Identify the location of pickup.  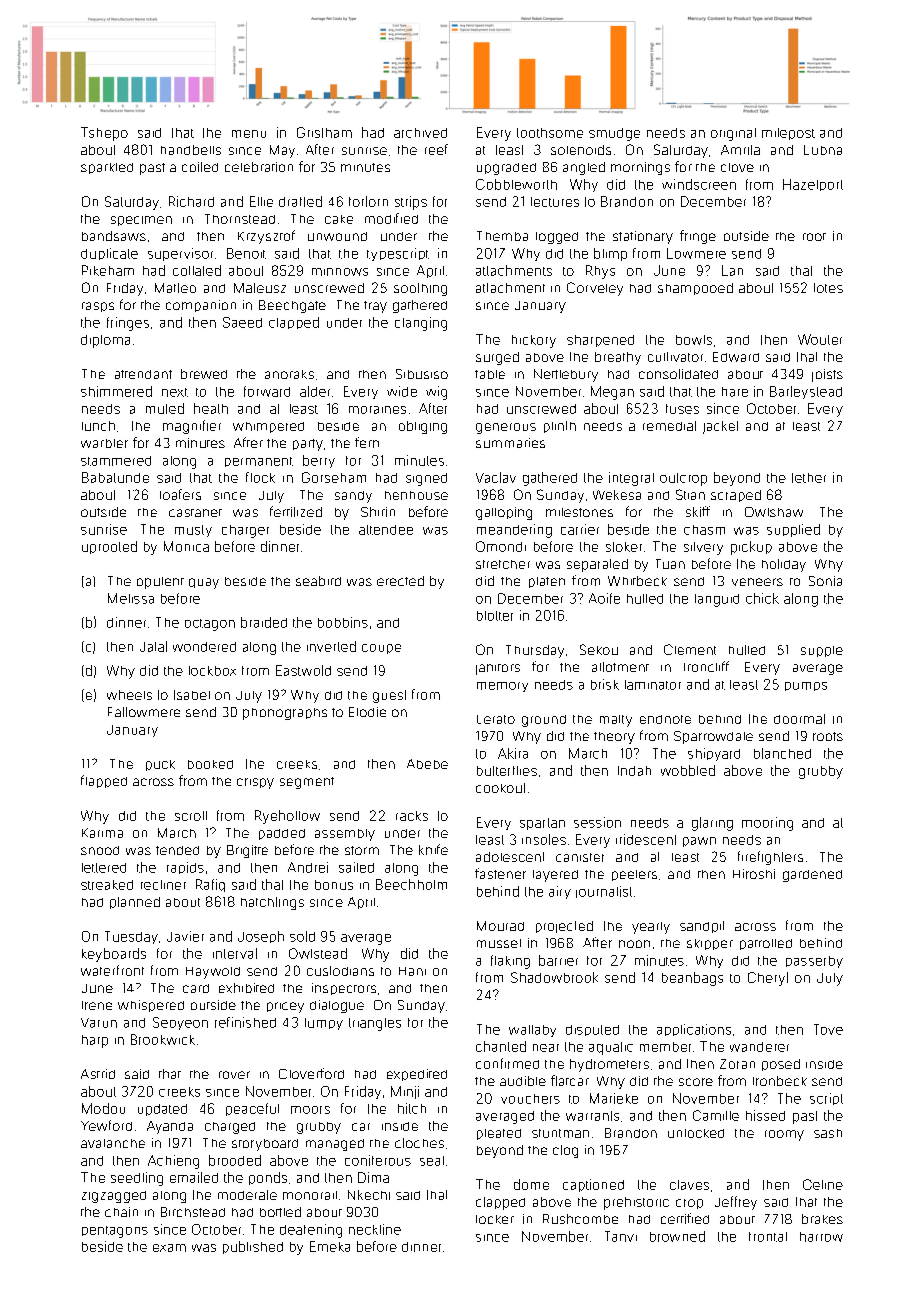
(751, 548).
